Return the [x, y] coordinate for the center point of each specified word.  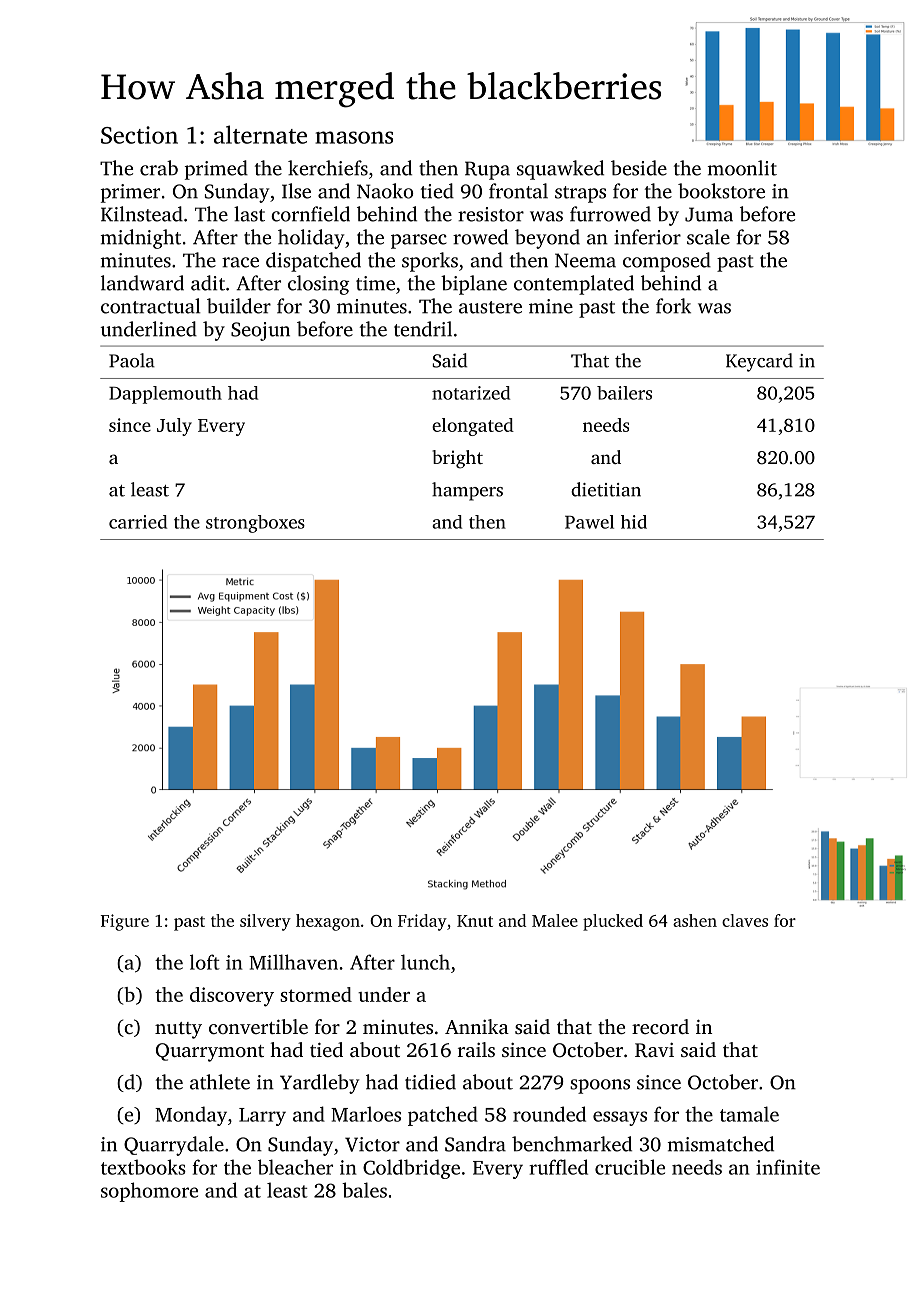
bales [364, 1190]
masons [354, 137]
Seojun [260, 331]
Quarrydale [174, 1146]
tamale [749, 1114]
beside [639, 168]
